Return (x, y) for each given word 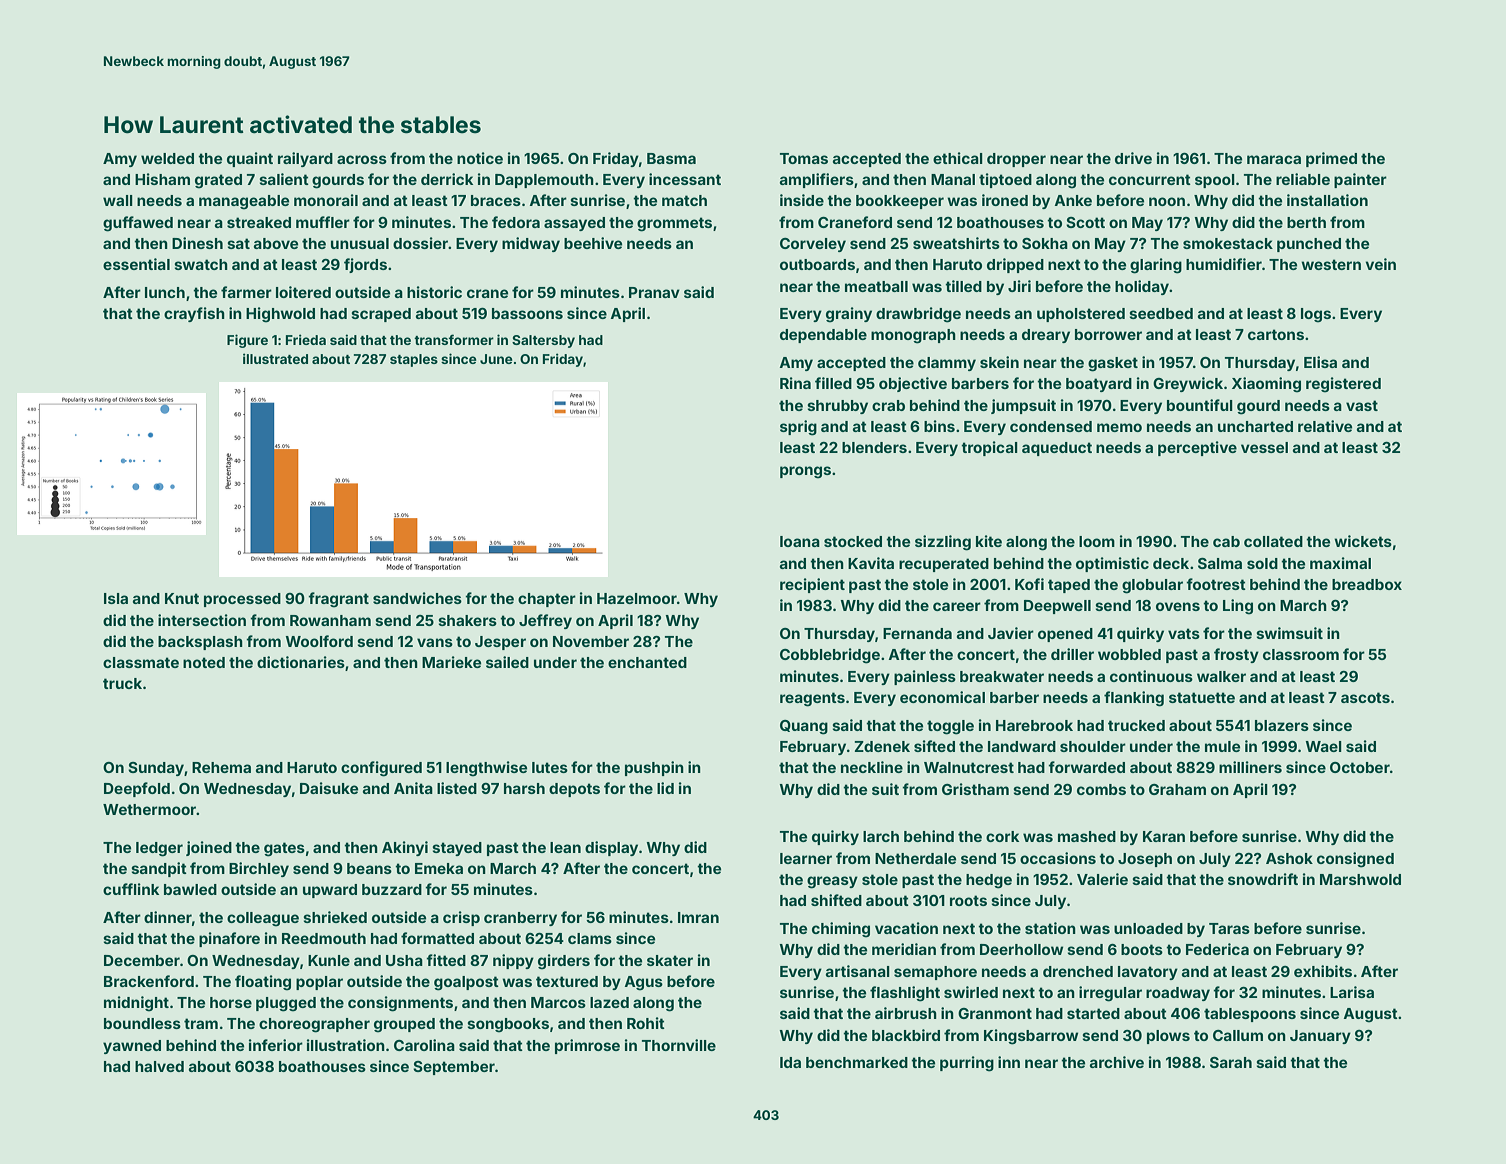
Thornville (679, 1045)
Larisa (1352, 992)
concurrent (1150, 179)
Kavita (871, 563)
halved (159, 1066)
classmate (141, 662)
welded (167, 158)
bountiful (1200, 405)
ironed (1005, 200)
